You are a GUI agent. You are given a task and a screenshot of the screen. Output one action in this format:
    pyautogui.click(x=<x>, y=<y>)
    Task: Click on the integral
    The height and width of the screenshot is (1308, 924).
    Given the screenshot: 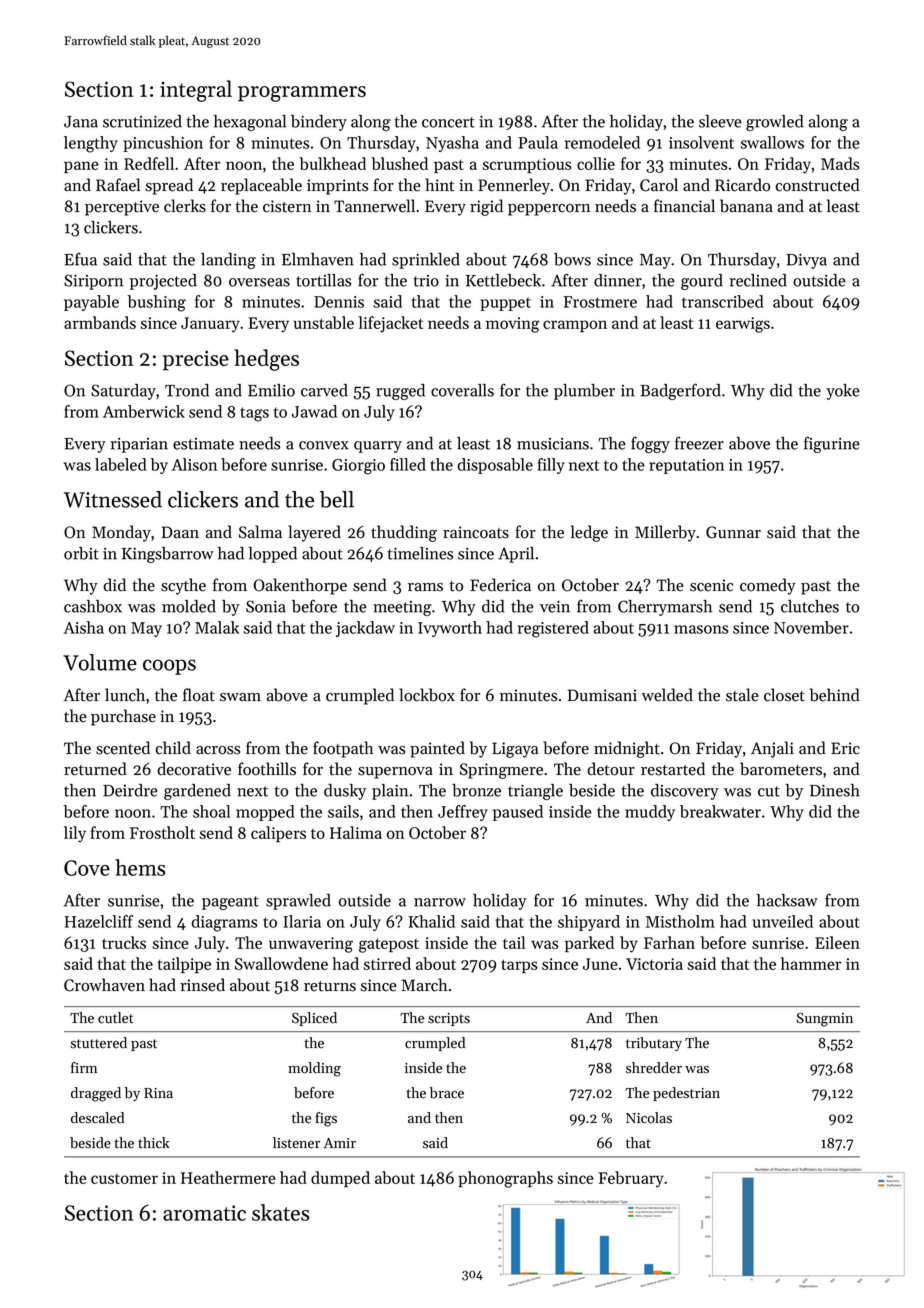 What is the action you would take?
    pyautogui.click(x=196, y=91)
